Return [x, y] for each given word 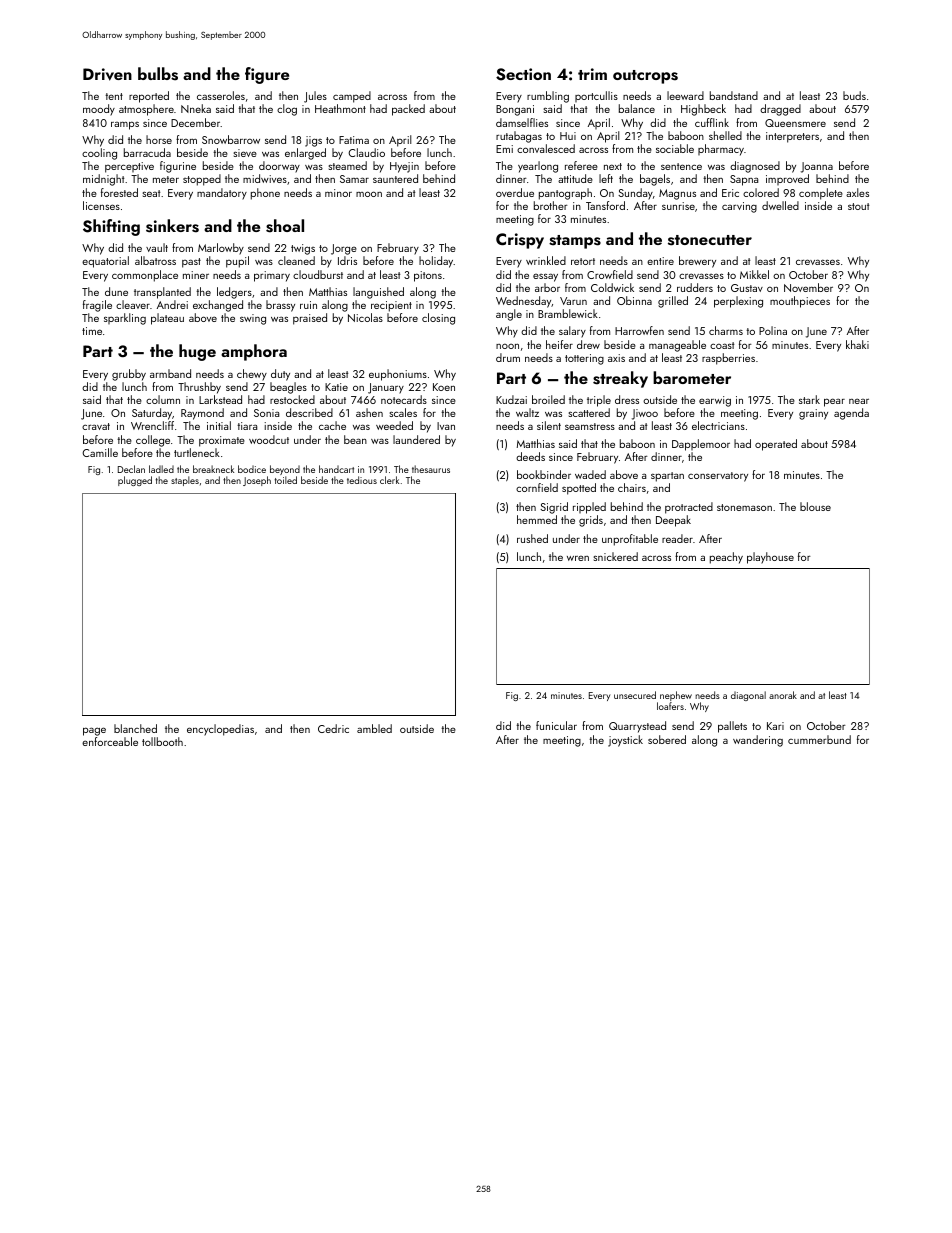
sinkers [172, 226]
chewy [252, 375]
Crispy [520, 241]
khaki [857, 344]
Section [523, 74]
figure [267, 75]
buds [854, 95]
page [94, 731]
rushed [532, 538]
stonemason [744, 507]
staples [185, 481]
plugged [135, 481]
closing [438, 319]
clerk [389, 480]
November [808, 287]
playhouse [770, 558]
